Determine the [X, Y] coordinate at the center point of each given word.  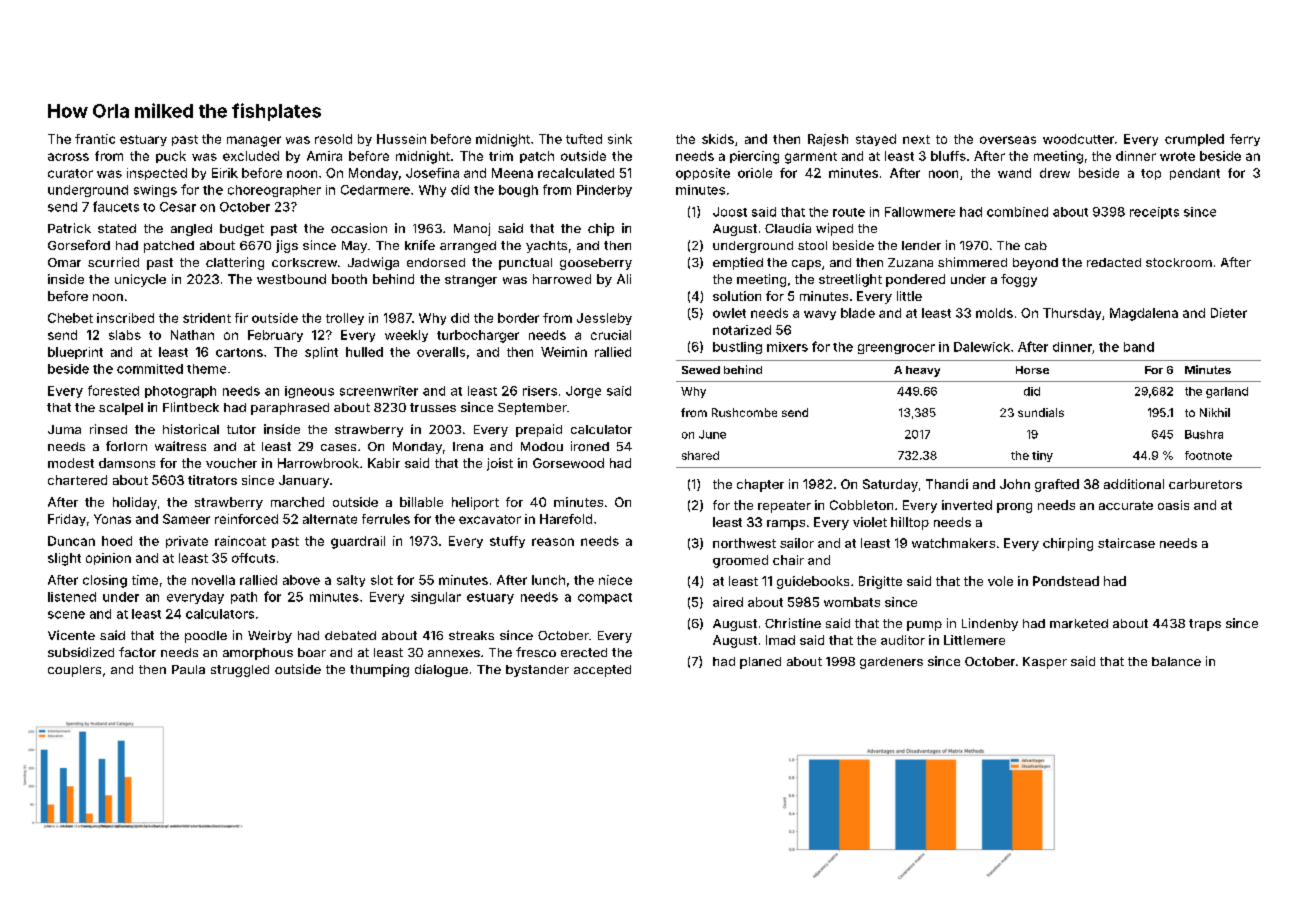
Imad [780, 640]
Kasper [1045, 663]
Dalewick [982, 347]
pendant [1195, 174]
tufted [584, 139]
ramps [786, 525]
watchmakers [953, 543]
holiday [135, 503]
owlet [729, 313]
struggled [240, 671]
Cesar [178, 207]
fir [241, 318]
